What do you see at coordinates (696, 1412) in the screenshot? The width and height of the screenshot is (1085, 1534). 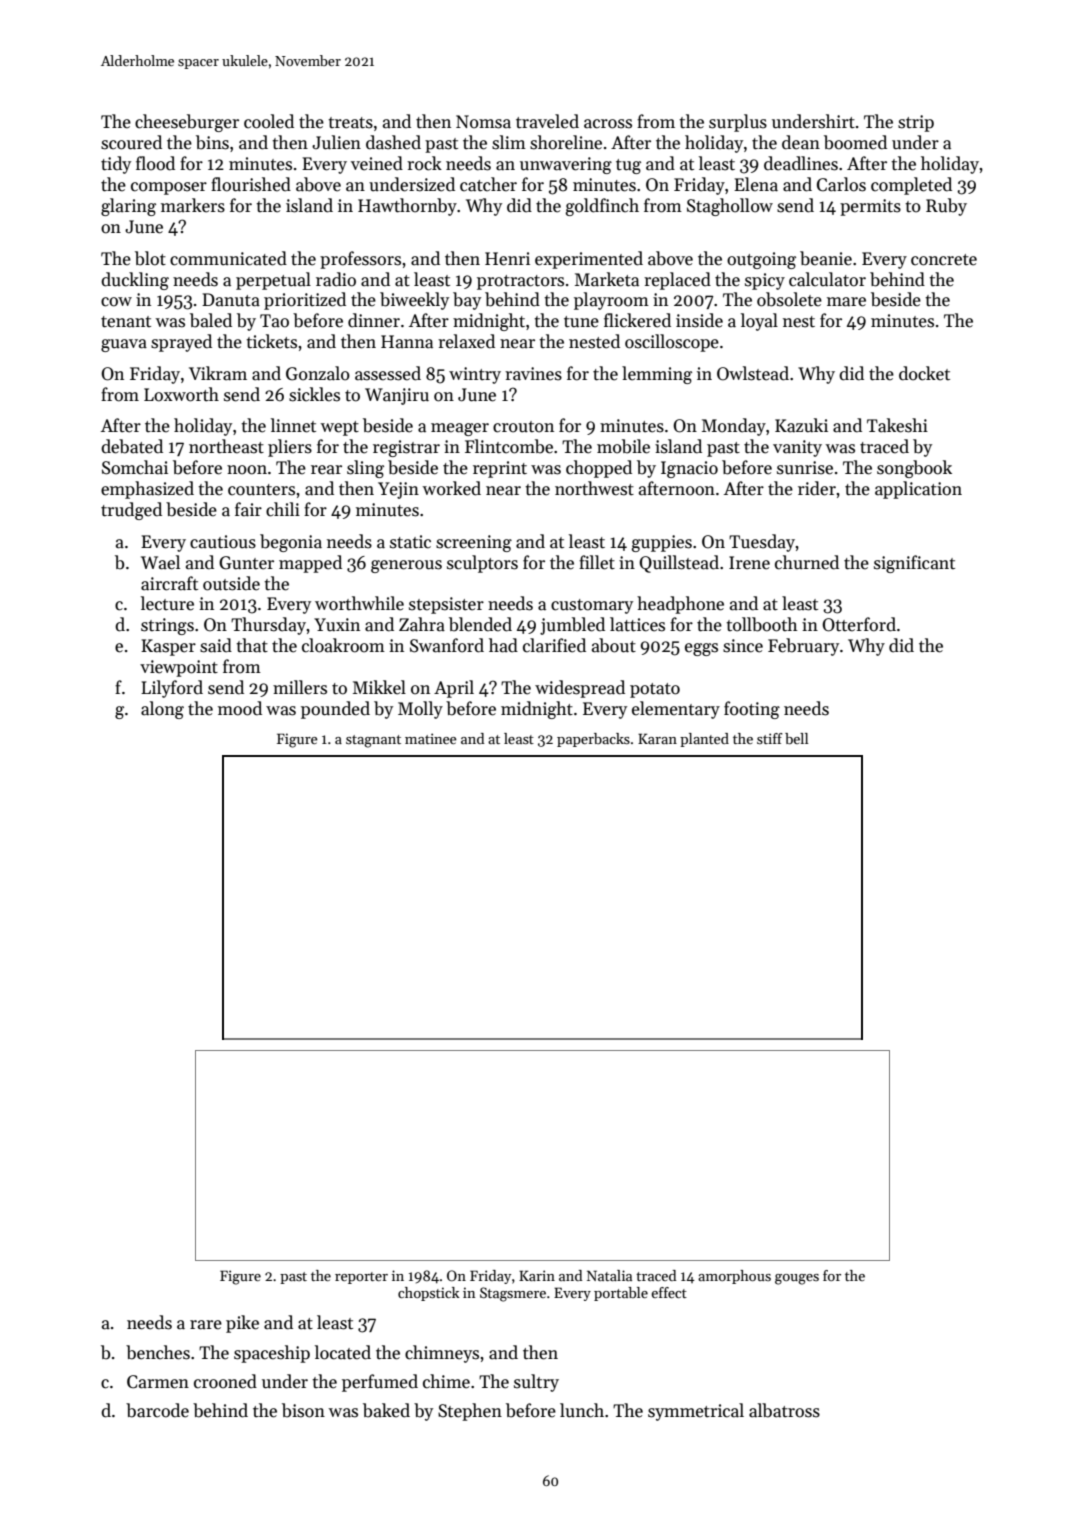 I see `symmetrical` at bounding box center [696, 1412].
